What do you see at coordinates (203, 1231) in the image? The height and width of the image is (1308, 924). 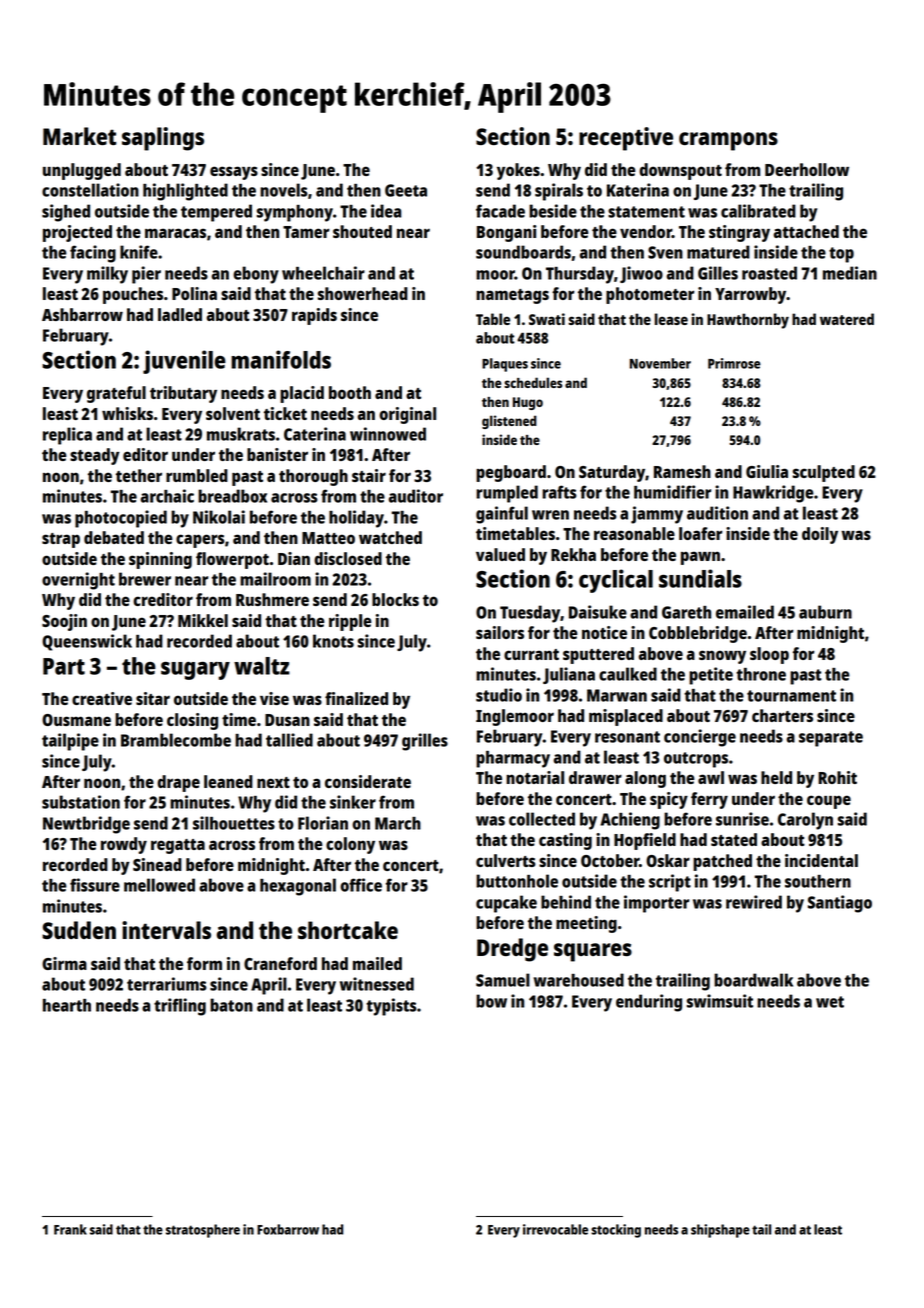 I see `stratosphere` at bounding box center [203, 1231].
